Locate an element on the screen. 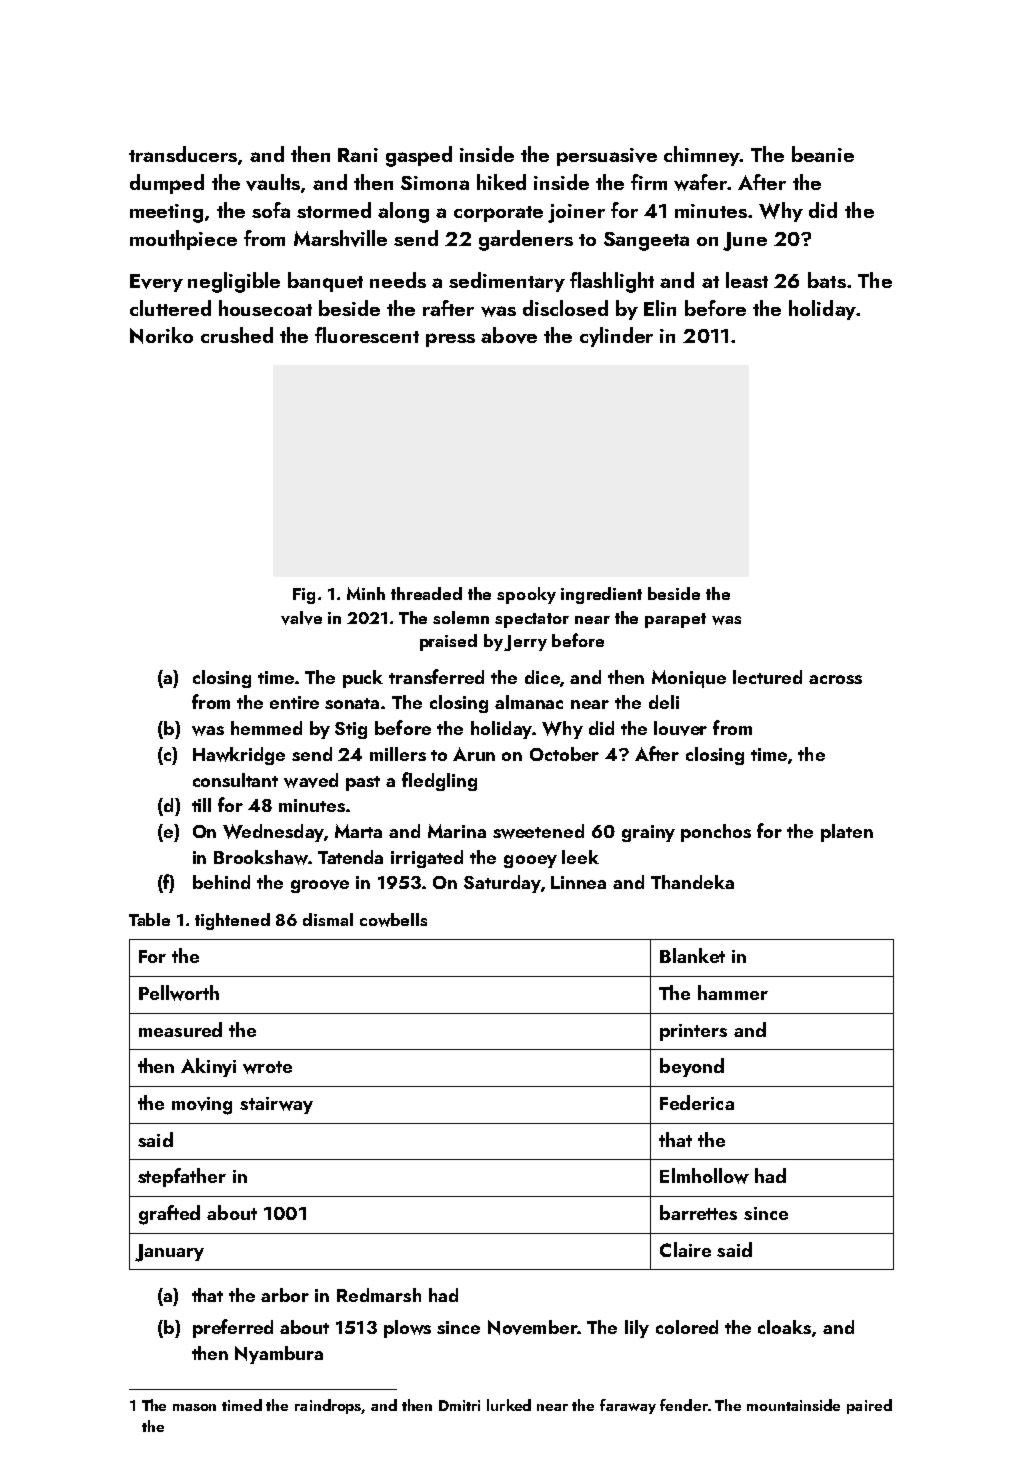 This screenshot has height=1481, width=1023. transducers is located at coordinates (183, 154).
